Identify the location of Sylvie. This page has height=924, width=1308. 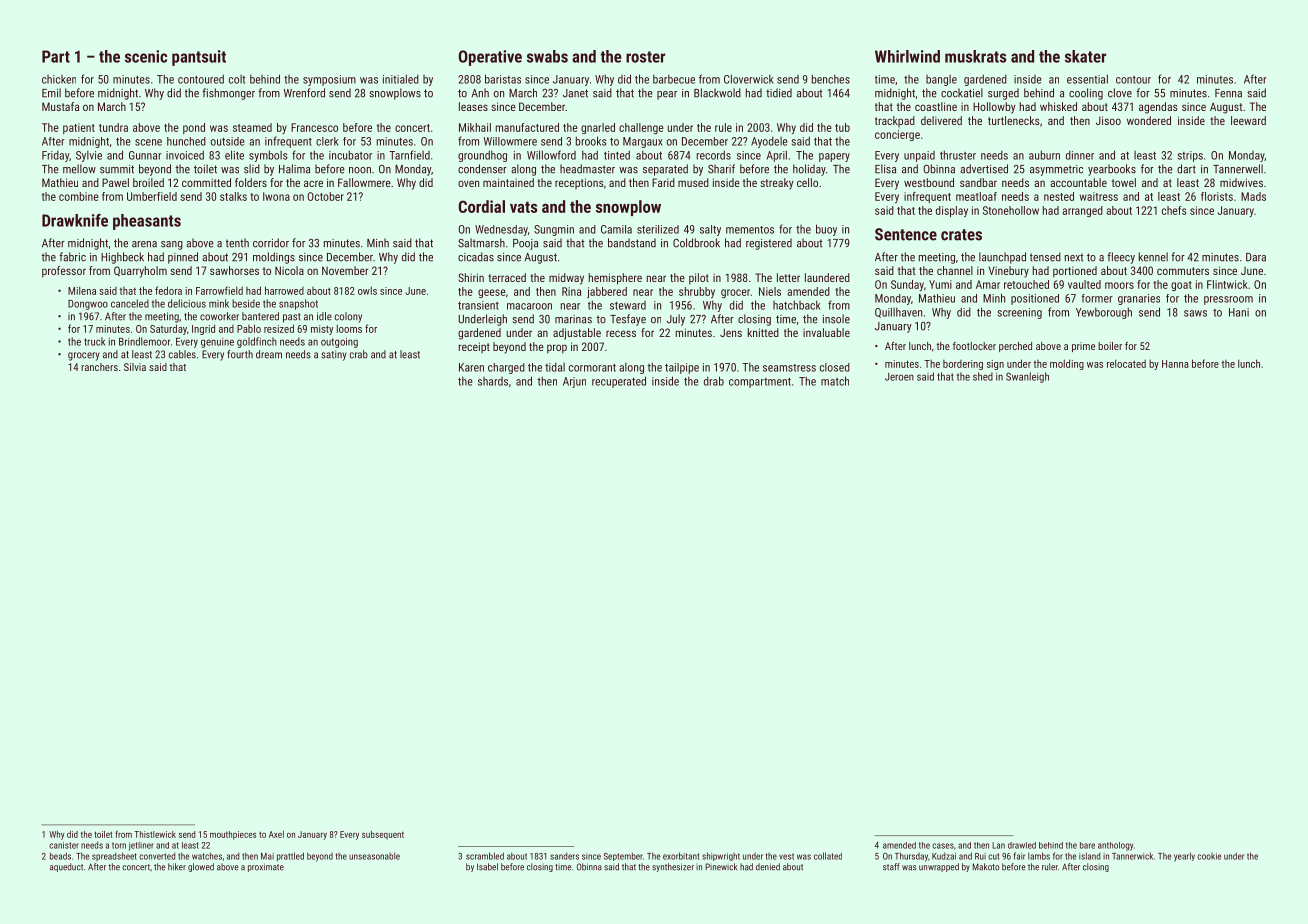
(89, 156).
